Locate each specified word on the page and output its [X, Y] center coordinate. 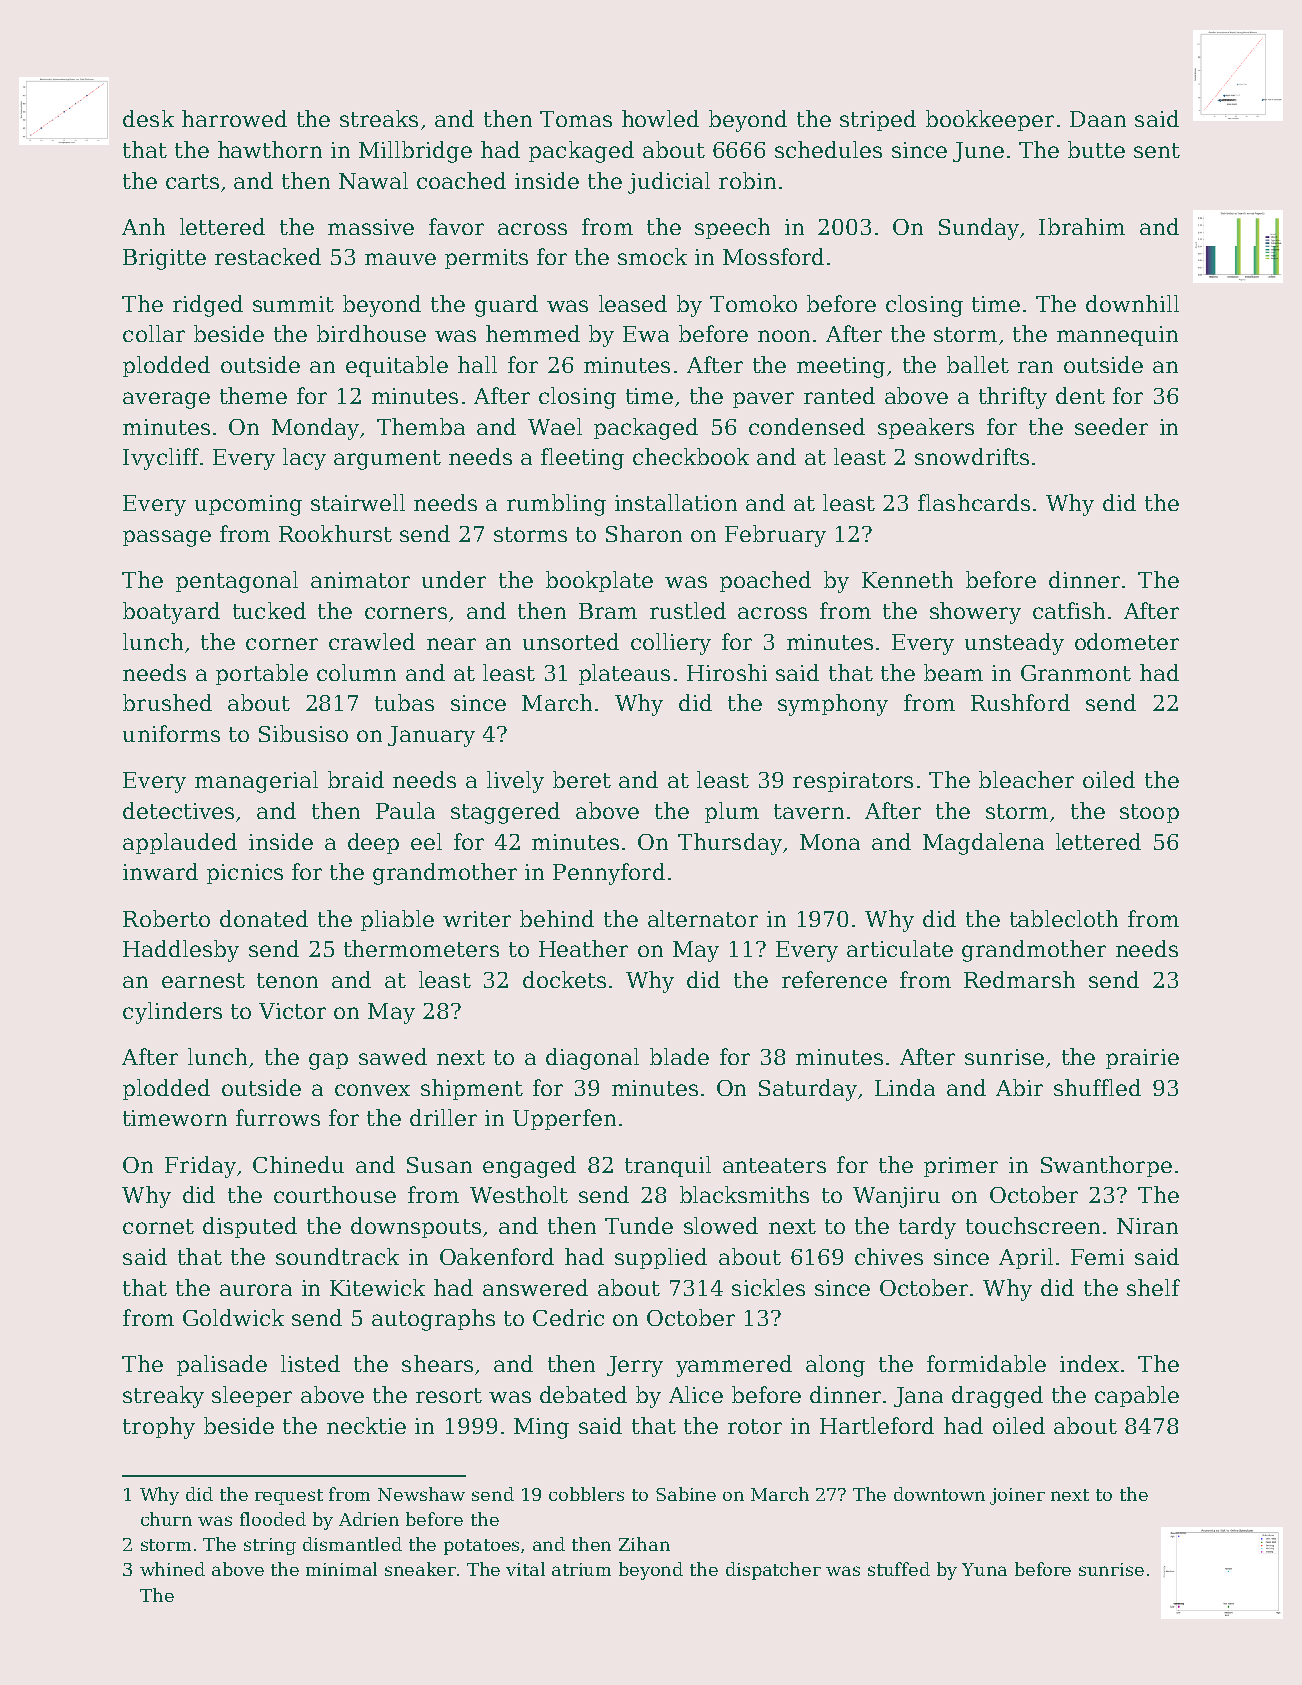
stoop [1149, 813]
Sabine [686, 1494]
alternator [703, 918]
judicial [669, 183]
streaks [379, 118]
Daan [1098, 119]
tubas [404, 702]
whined [172, 1569]
